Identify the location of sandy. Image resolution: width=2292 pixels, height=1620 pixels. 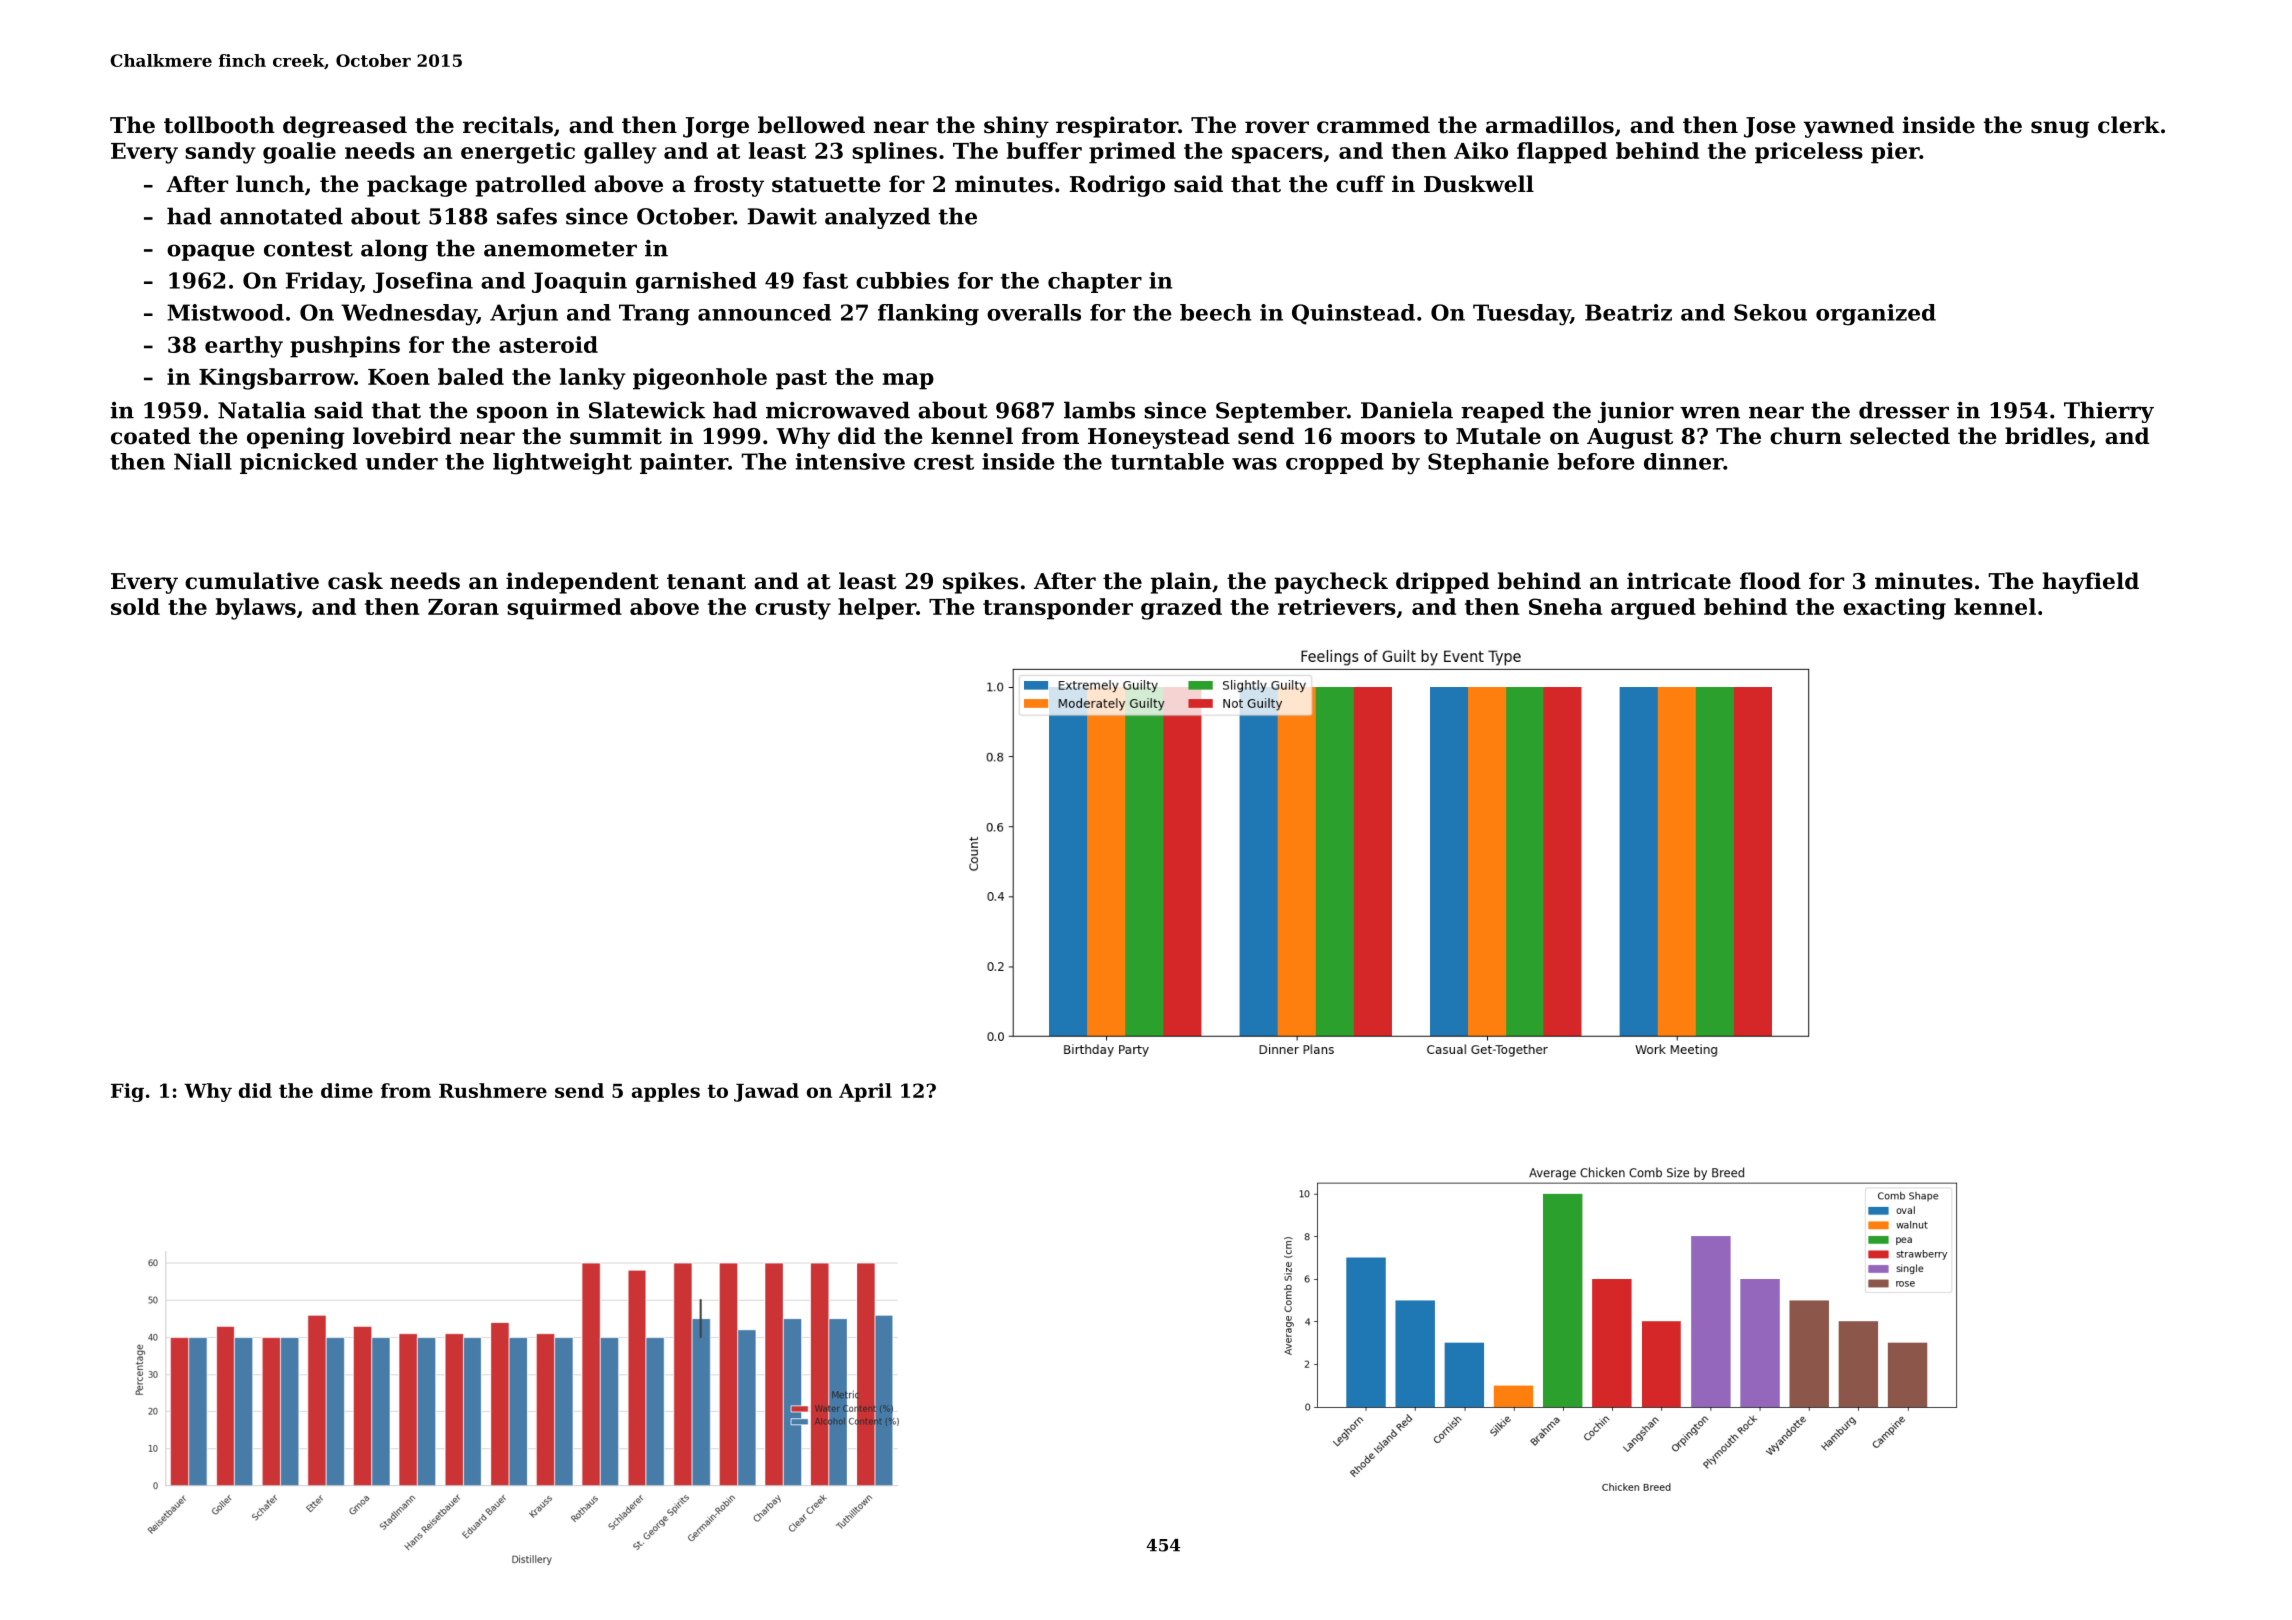
(220, 153).
